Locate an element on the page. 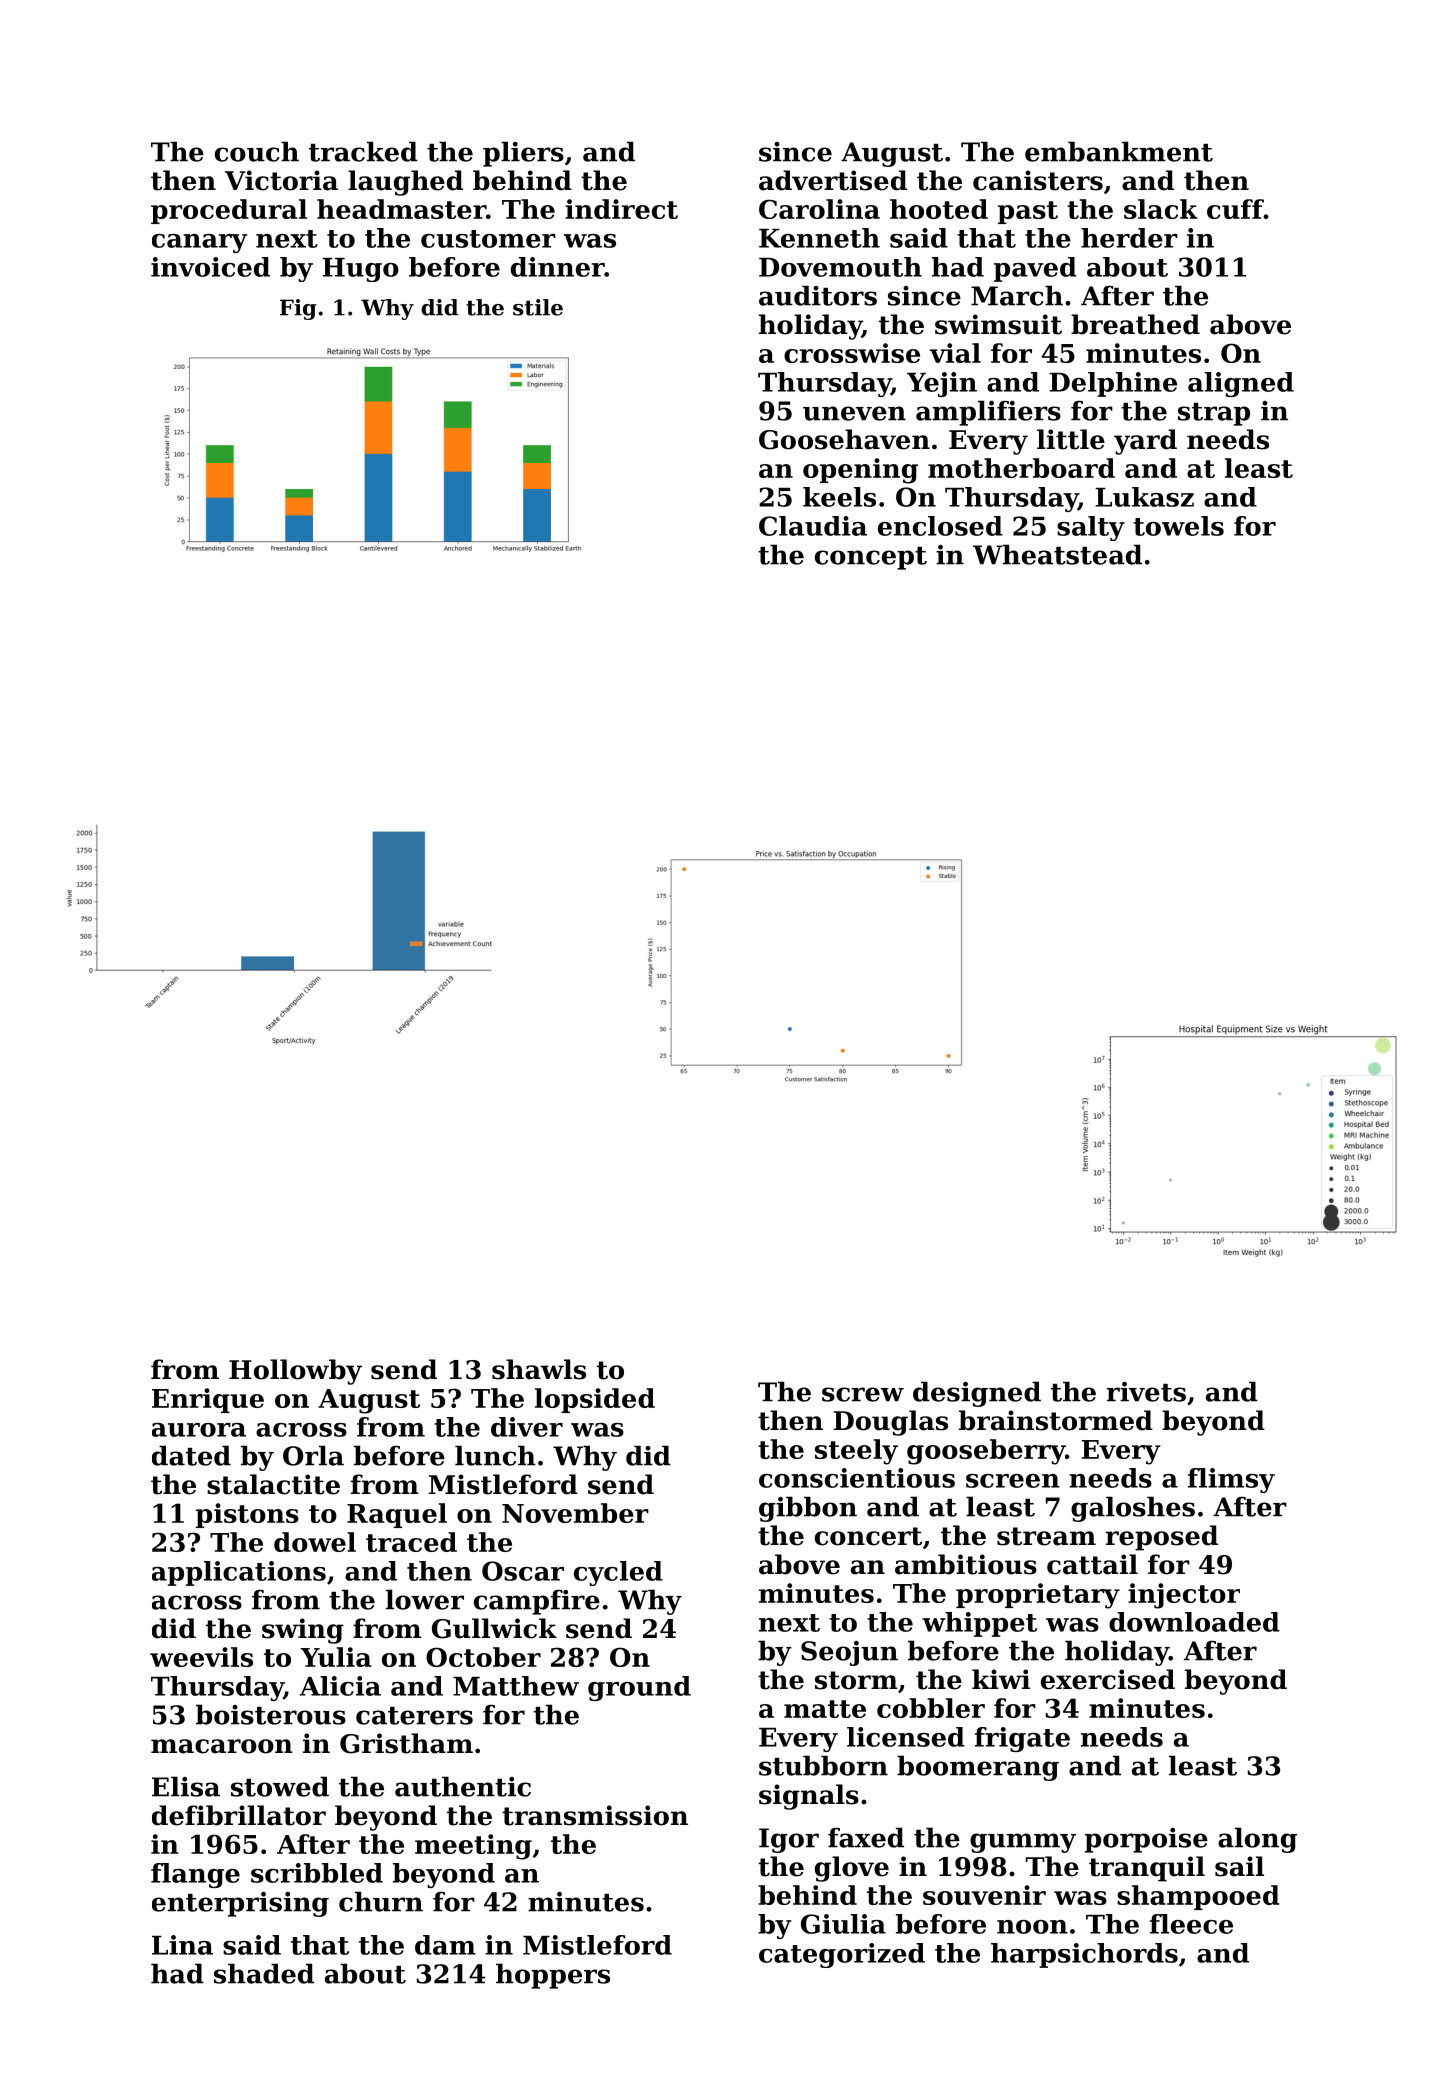 This image has width=1450, height=2100. rivets is located at coordinates (1146, 1392).
